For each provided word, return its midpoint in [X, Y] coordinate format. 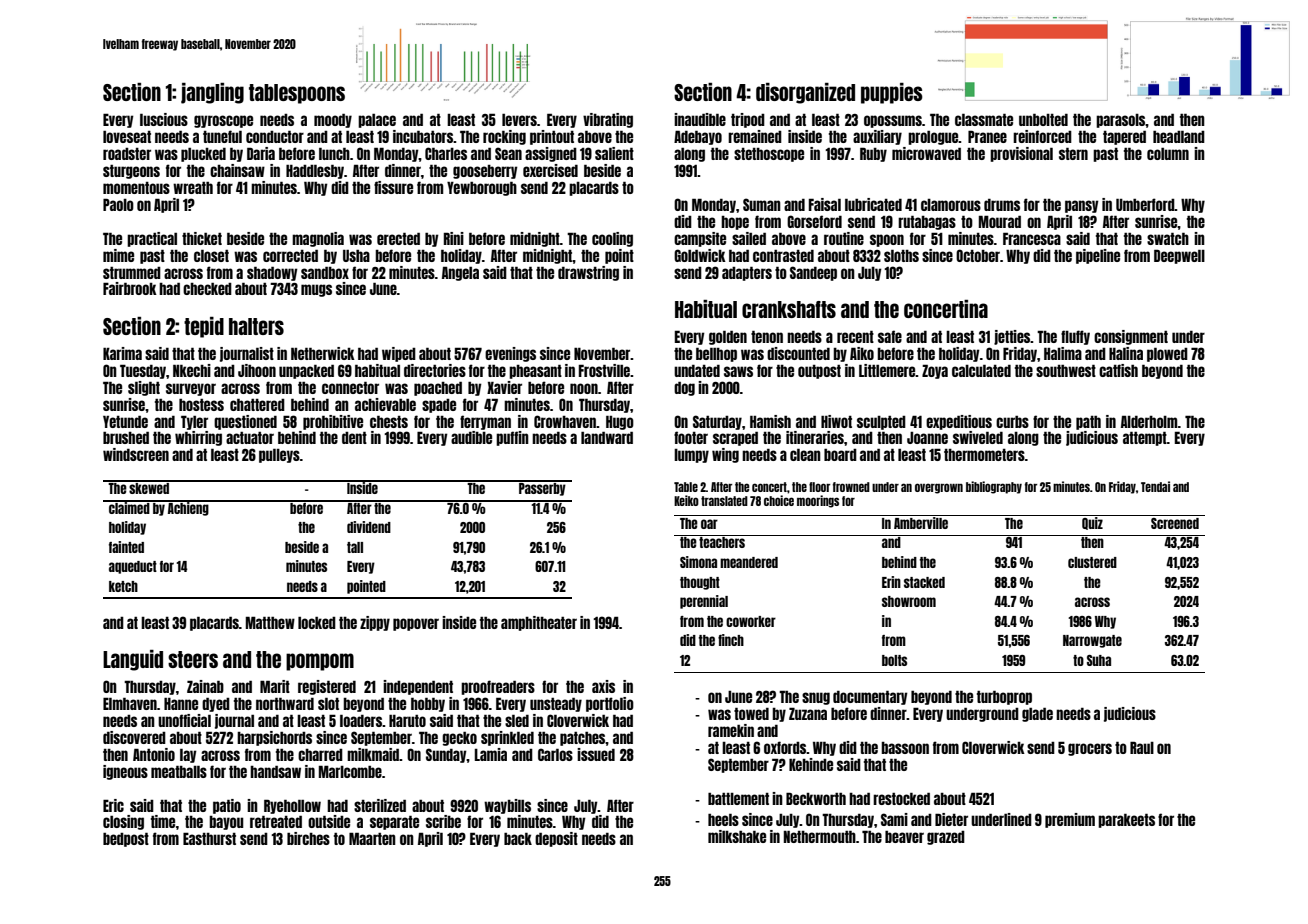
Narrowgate [1092, 641]
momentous [136, 188]
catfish [1118, 370]
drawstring [588, 273]
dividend [369, 527]
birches [308, 838]
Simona [698, 562]
